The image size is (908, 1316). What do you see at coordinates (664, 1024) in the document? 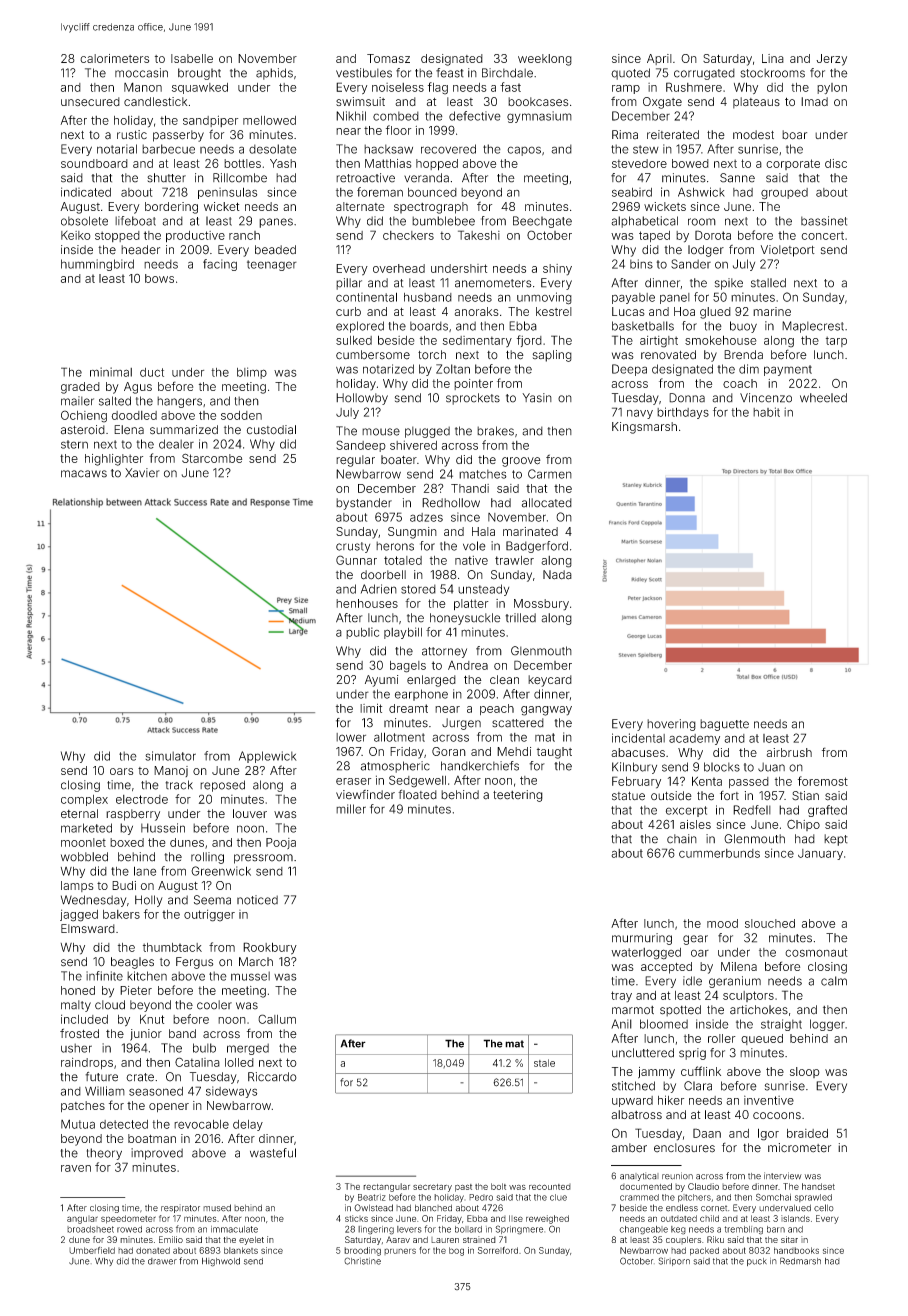
I see `bloomed` at bounding box center [664, 1024].
